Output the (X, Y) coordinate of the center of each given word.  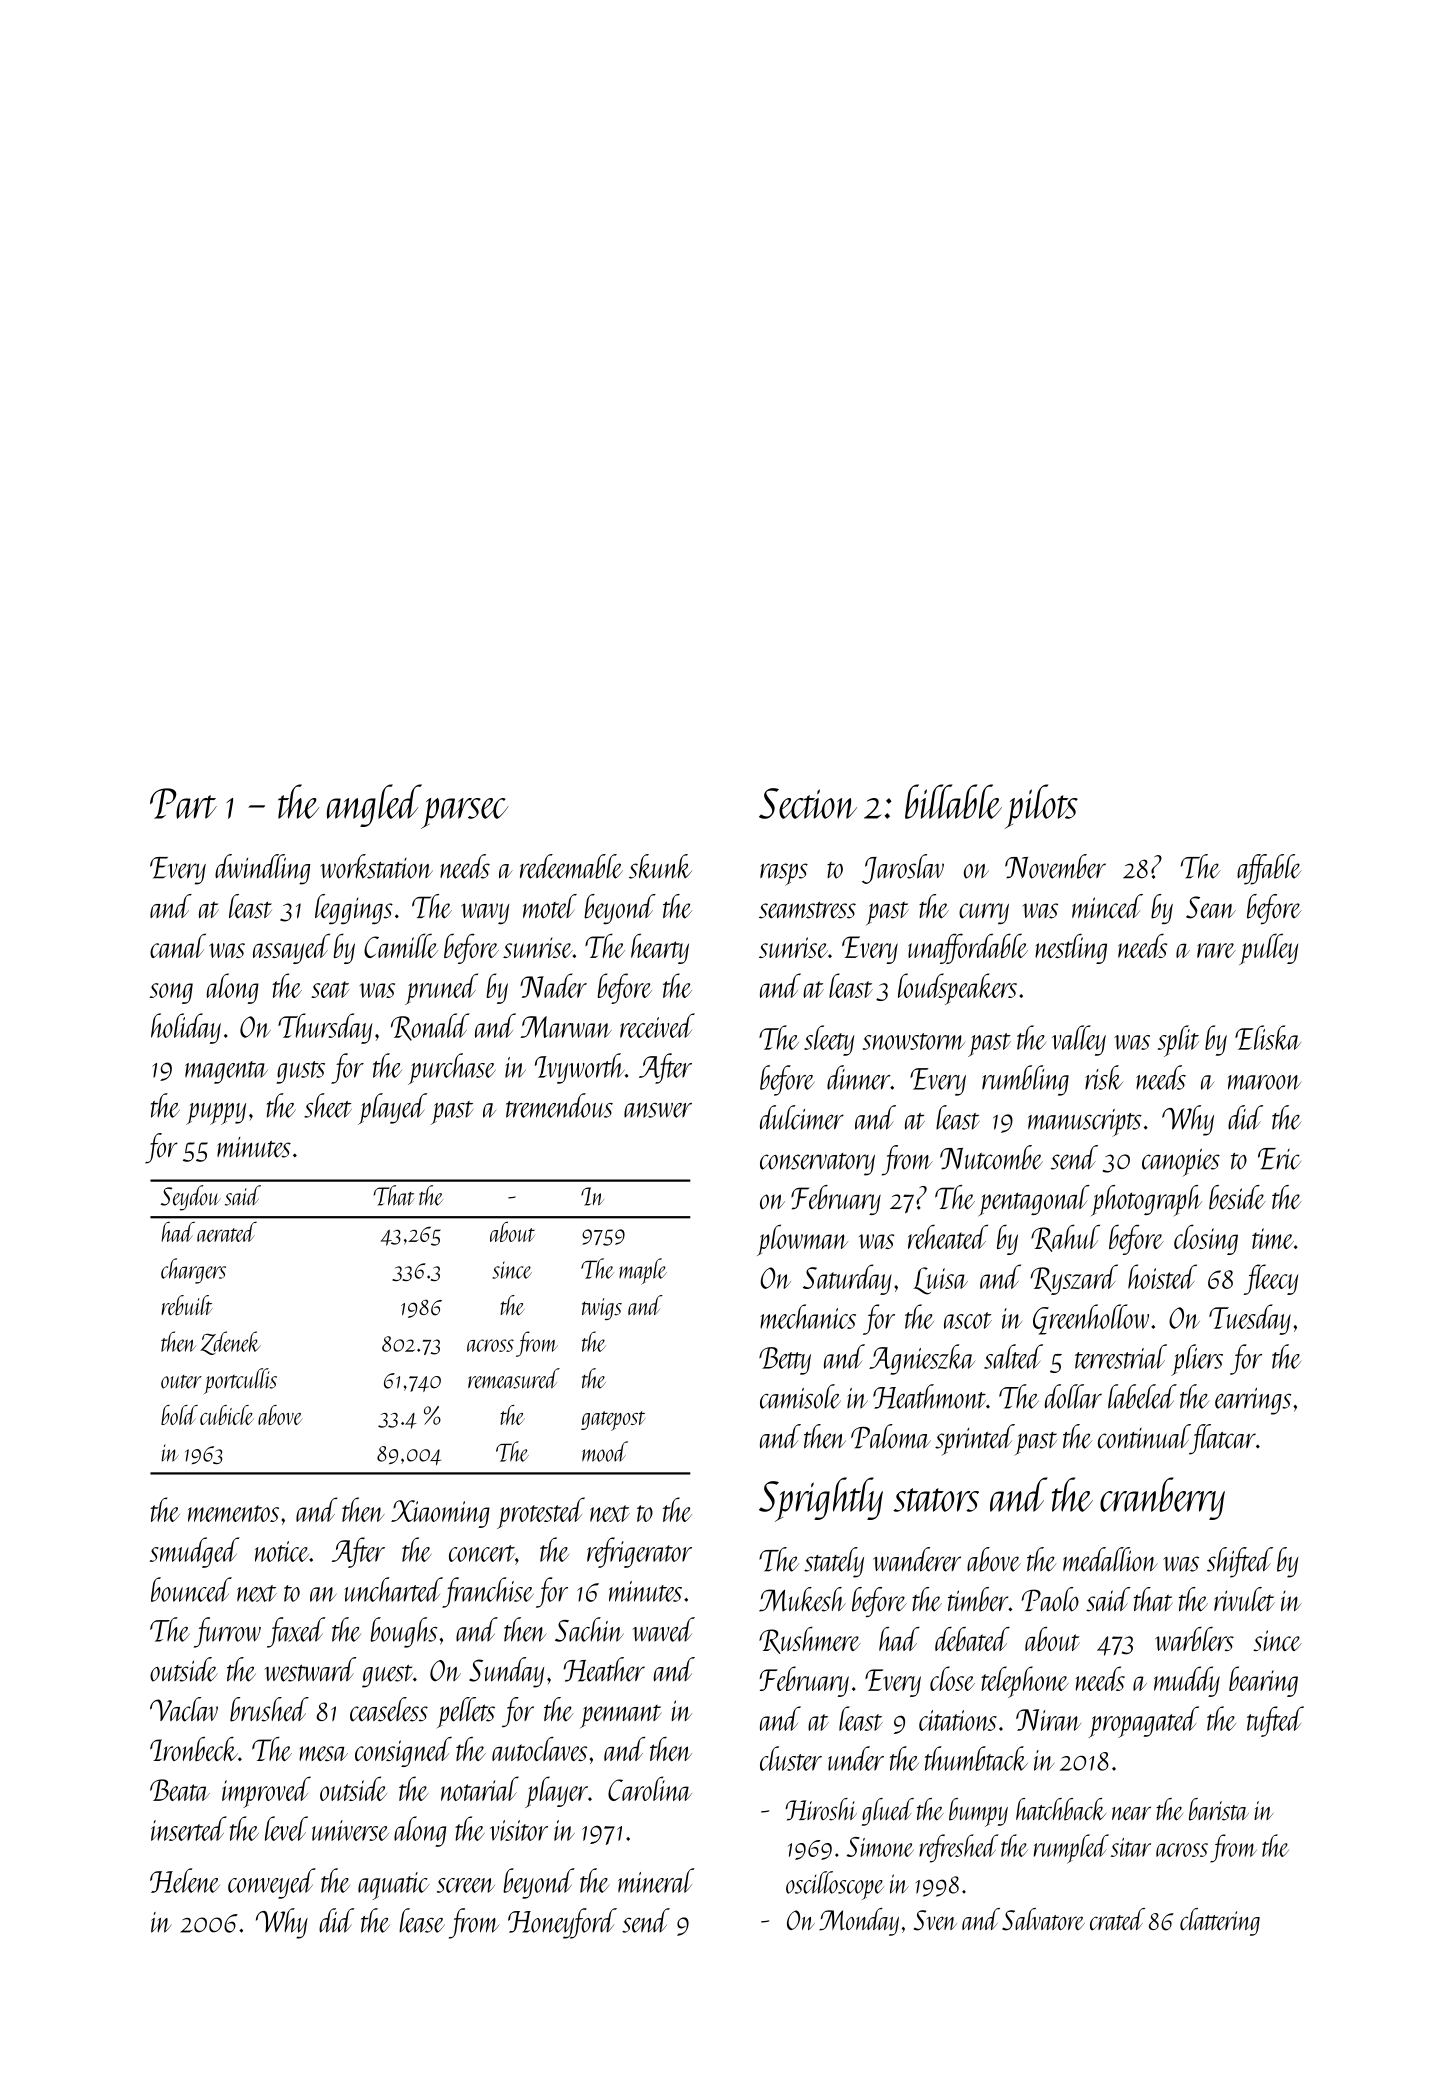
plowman (802, 1240)
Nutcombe (991, 1157)
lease (422, 1920)
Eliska (1268, 1037)
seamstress (807, 910)
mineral (656, 1880)
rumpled (1071, 1849)
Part (183, 803)
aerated (227, 1232)
